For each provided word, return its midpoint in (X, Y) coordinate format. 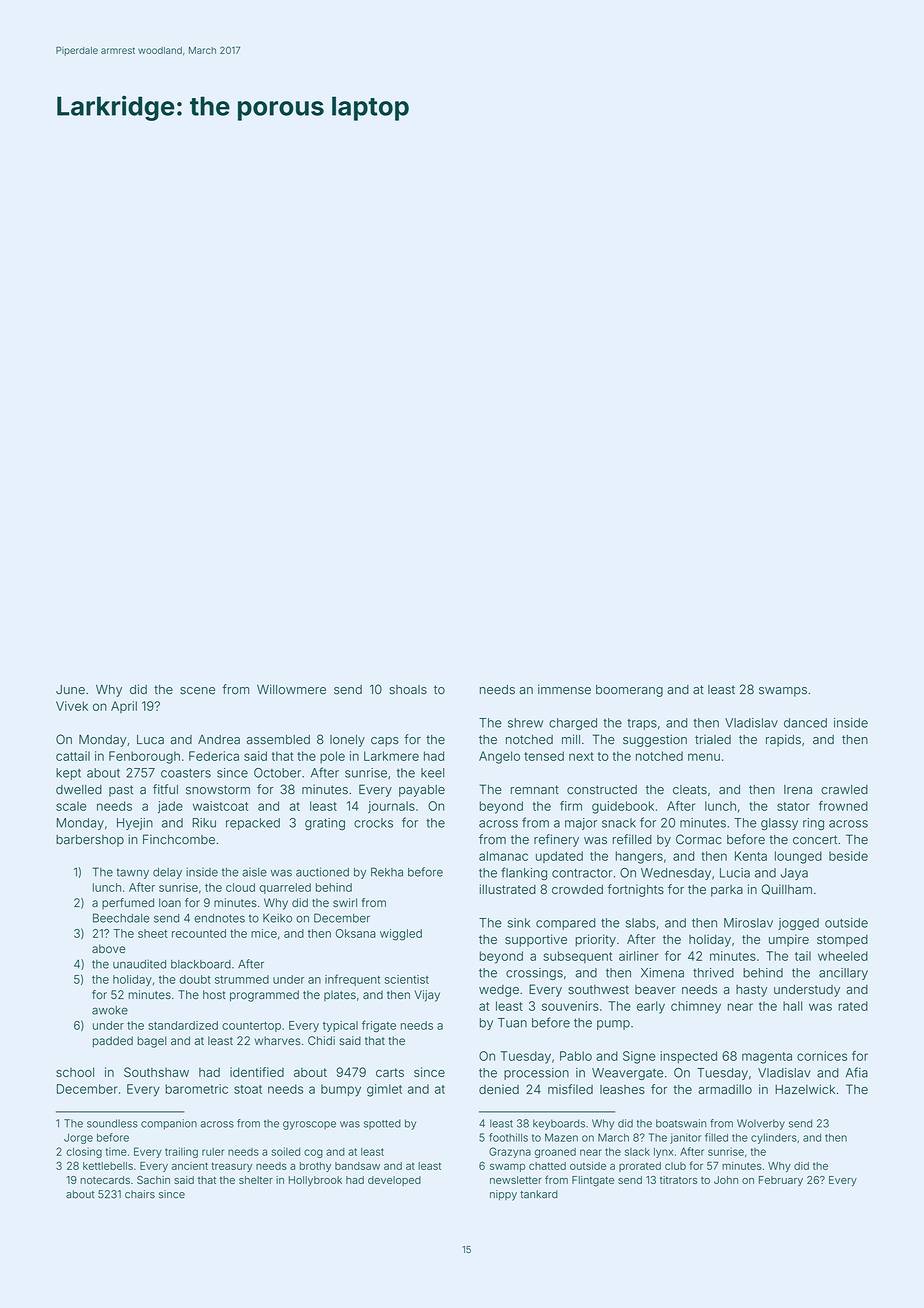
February (781, 1181)
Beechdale (121, 918)
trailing (181, 1152)
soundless (112, 1123)
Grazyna (510, 1152)
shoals (408, 690)
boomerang (629, 691)
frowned (843, 806)
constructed (602, 790)
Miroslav (748, 923)
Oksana (356, 933)
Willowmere (291, 689)
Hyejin (135, 824)
